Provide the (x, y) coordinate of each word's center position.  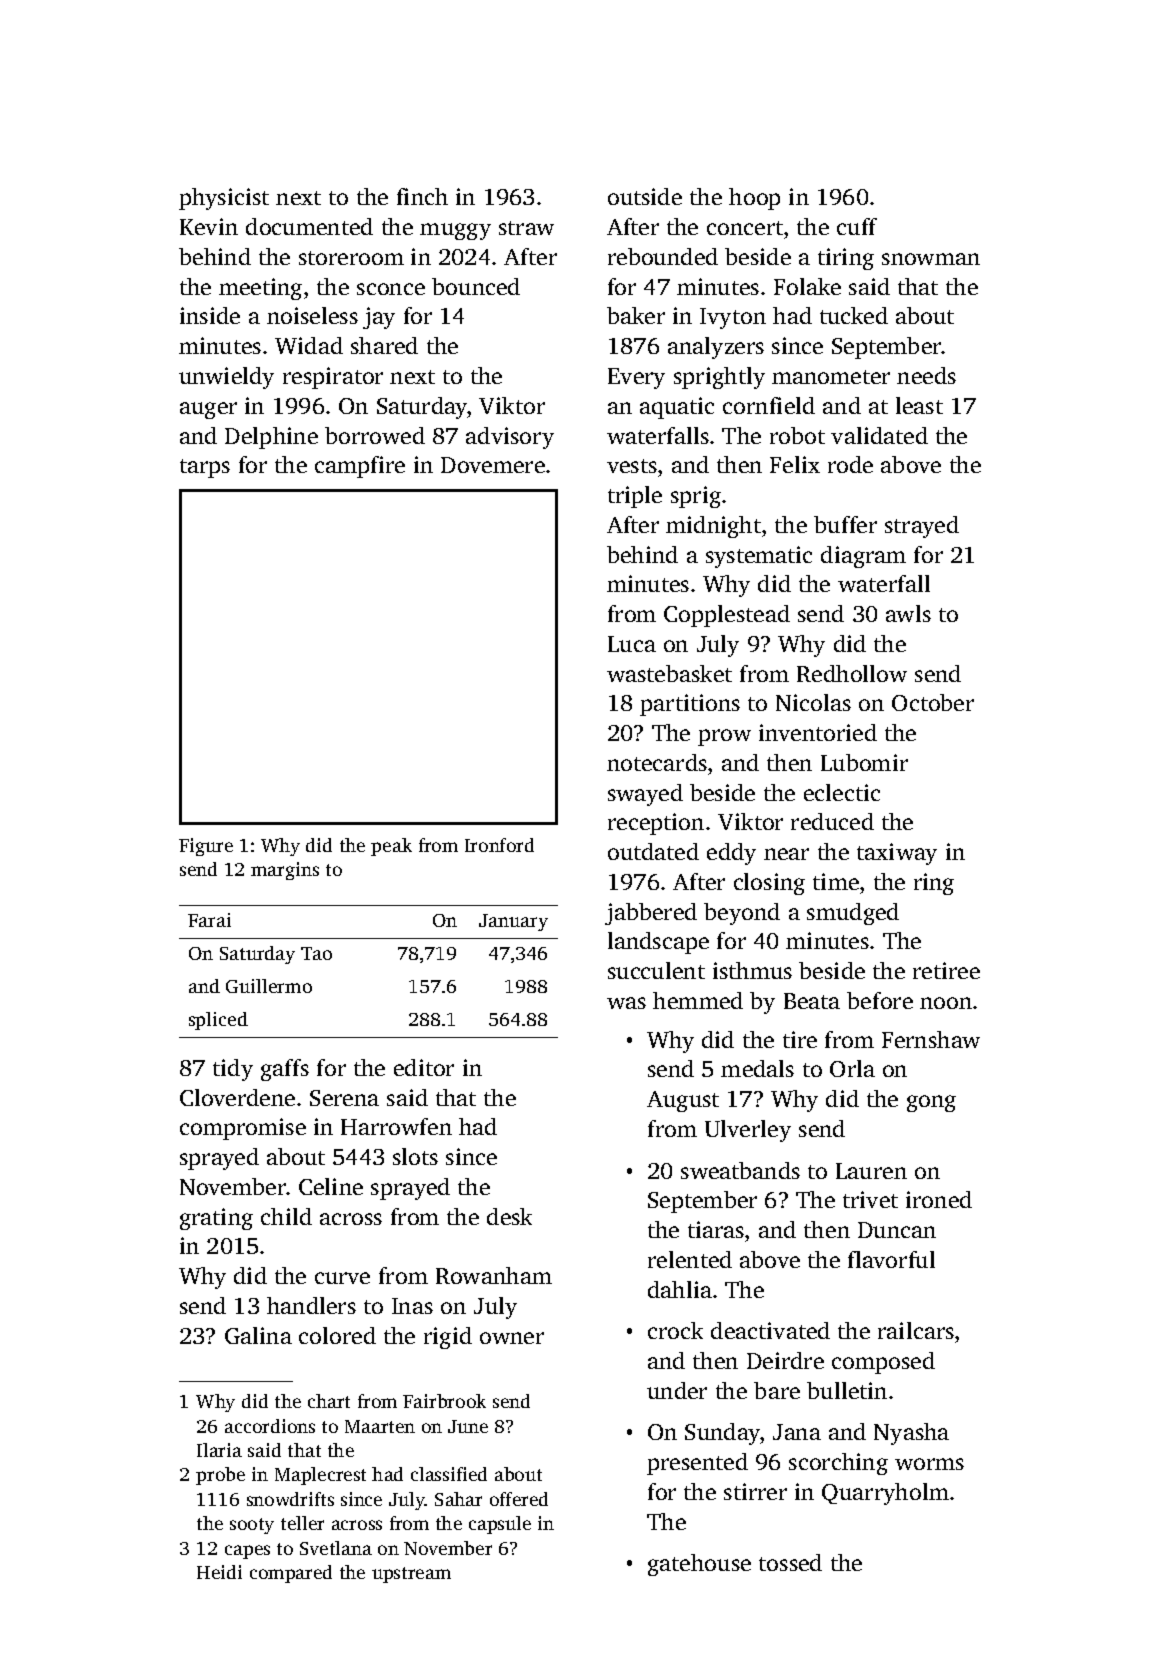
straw (526, 228)
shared (384, 345)
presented (697, 1464)
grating (216, 1219)
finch (422, 196)
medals (757, 1068)
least (919, 405)
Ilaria (219, 1450)
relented (690, 1259)
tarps (205, 468)
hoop (754, 199)
